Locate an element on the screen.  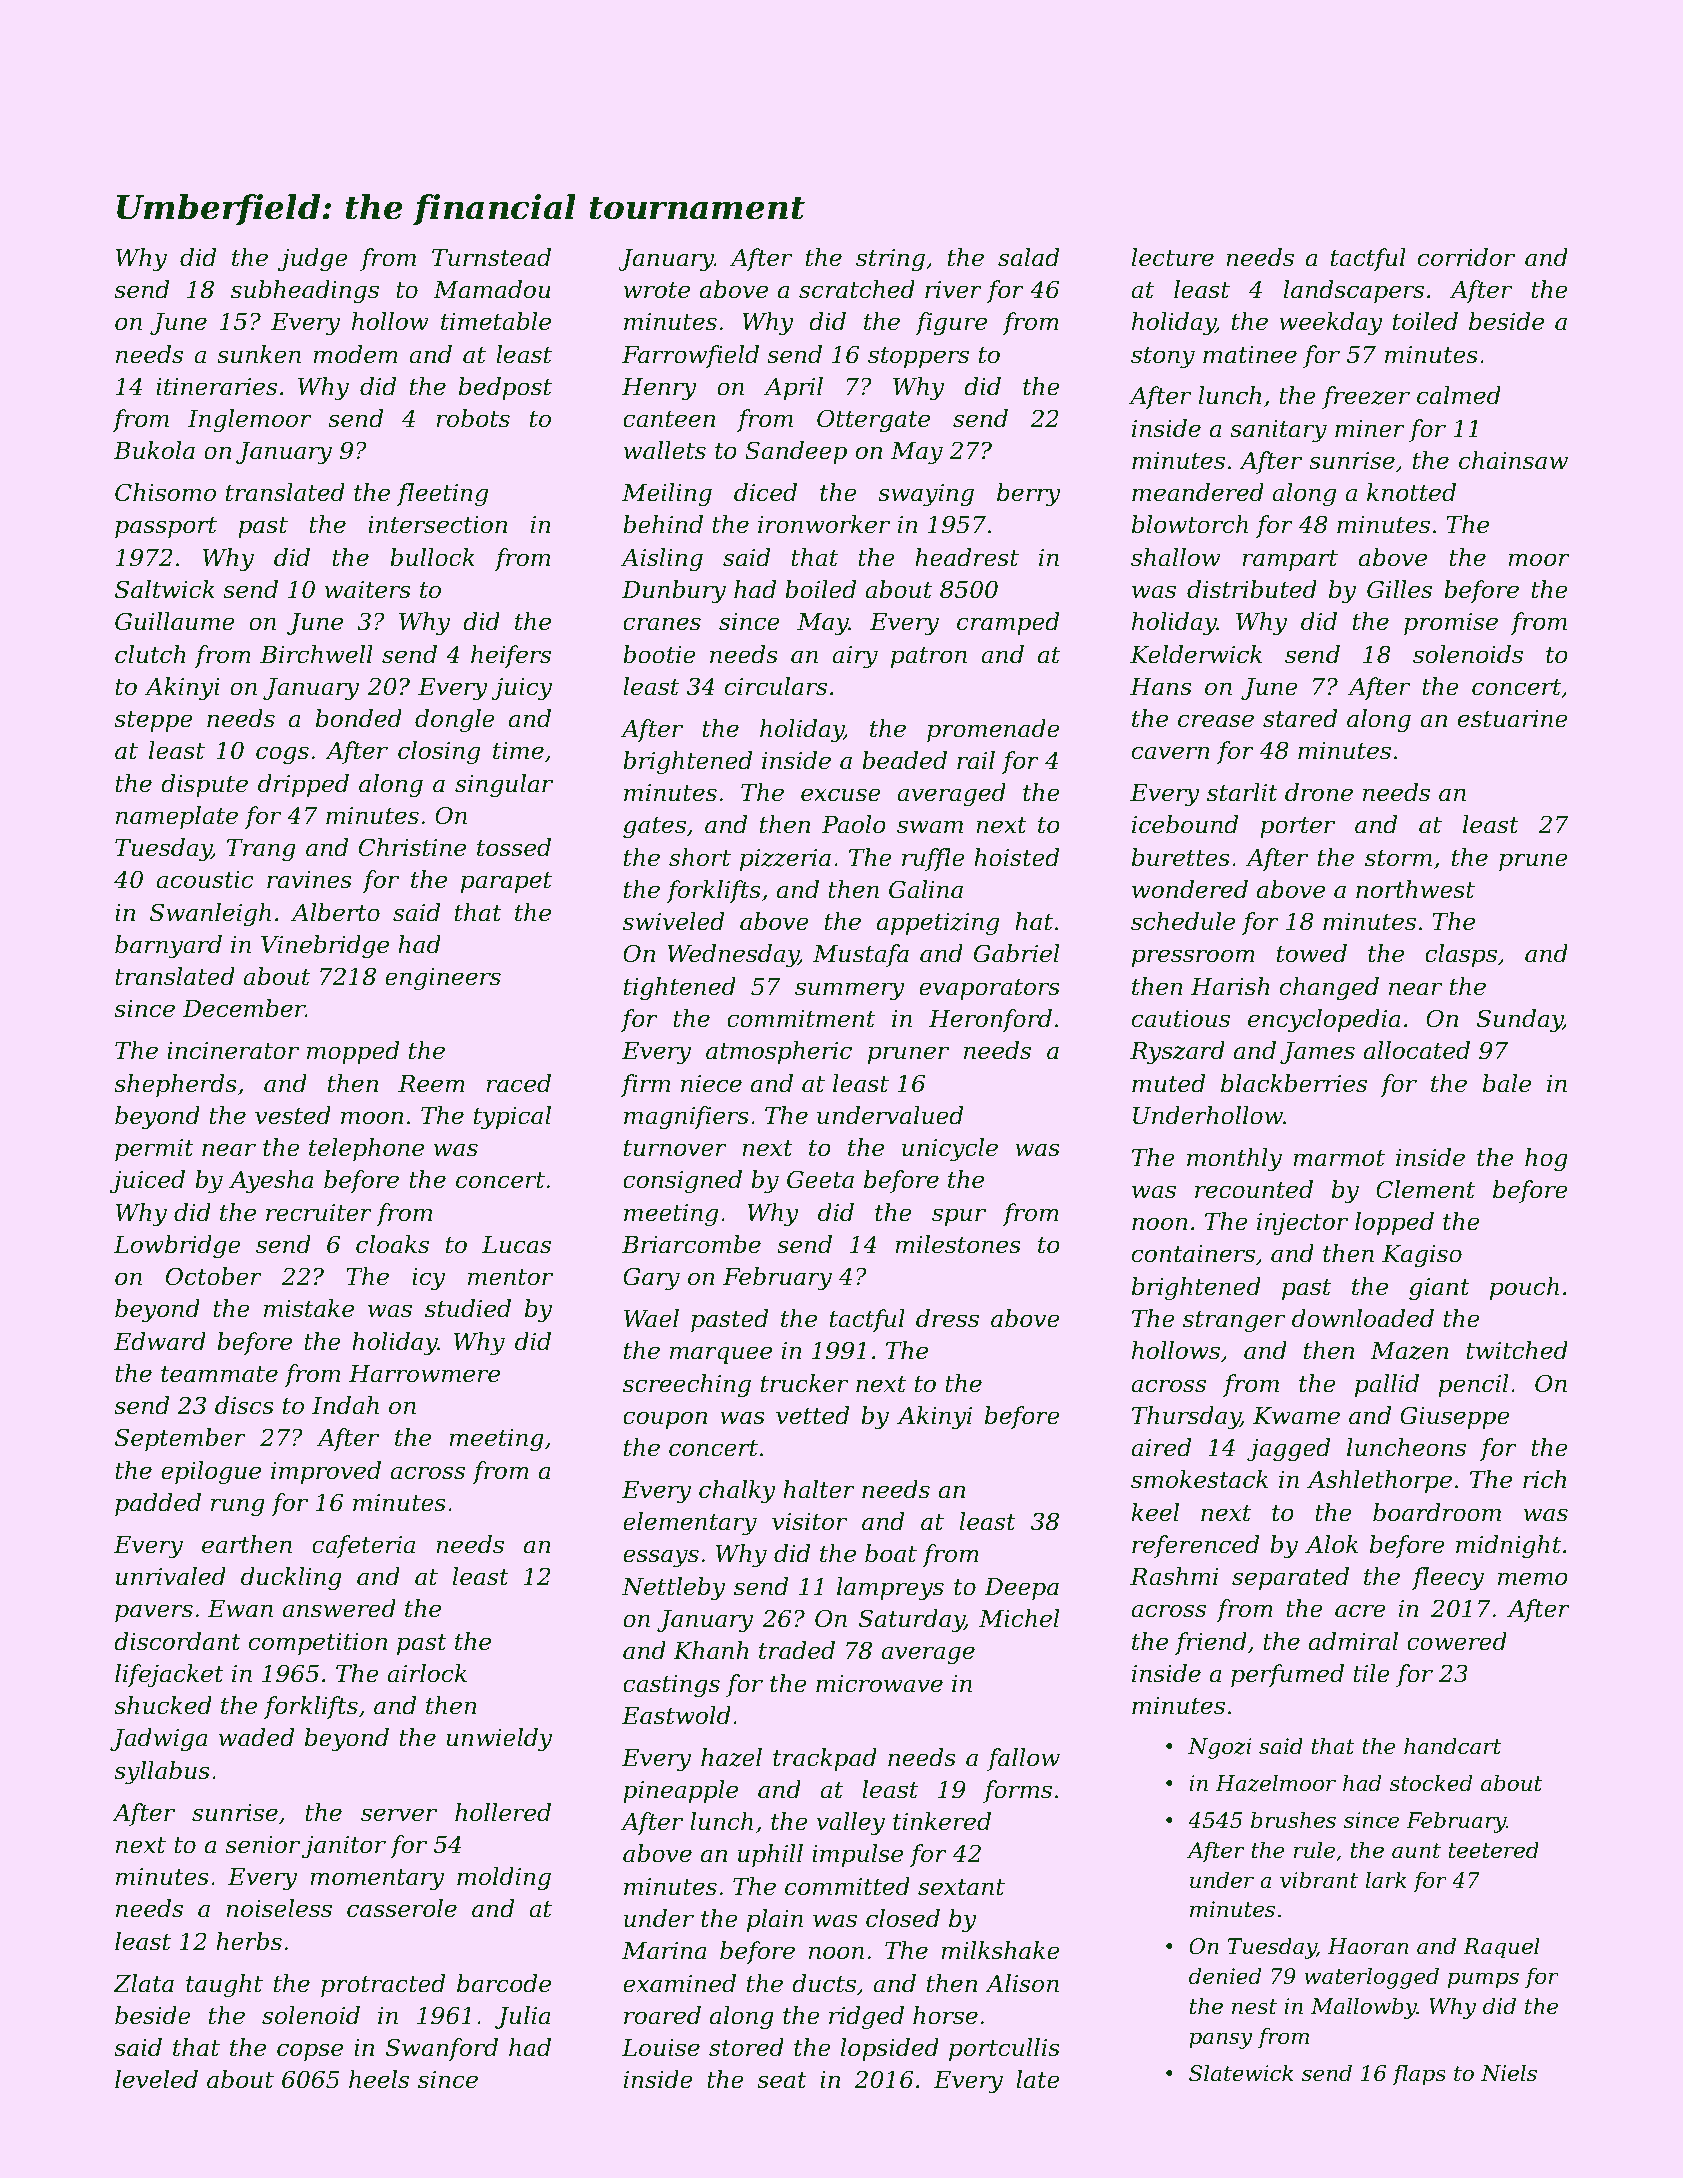
Gabriel is located at coordinates (1016, 953).
